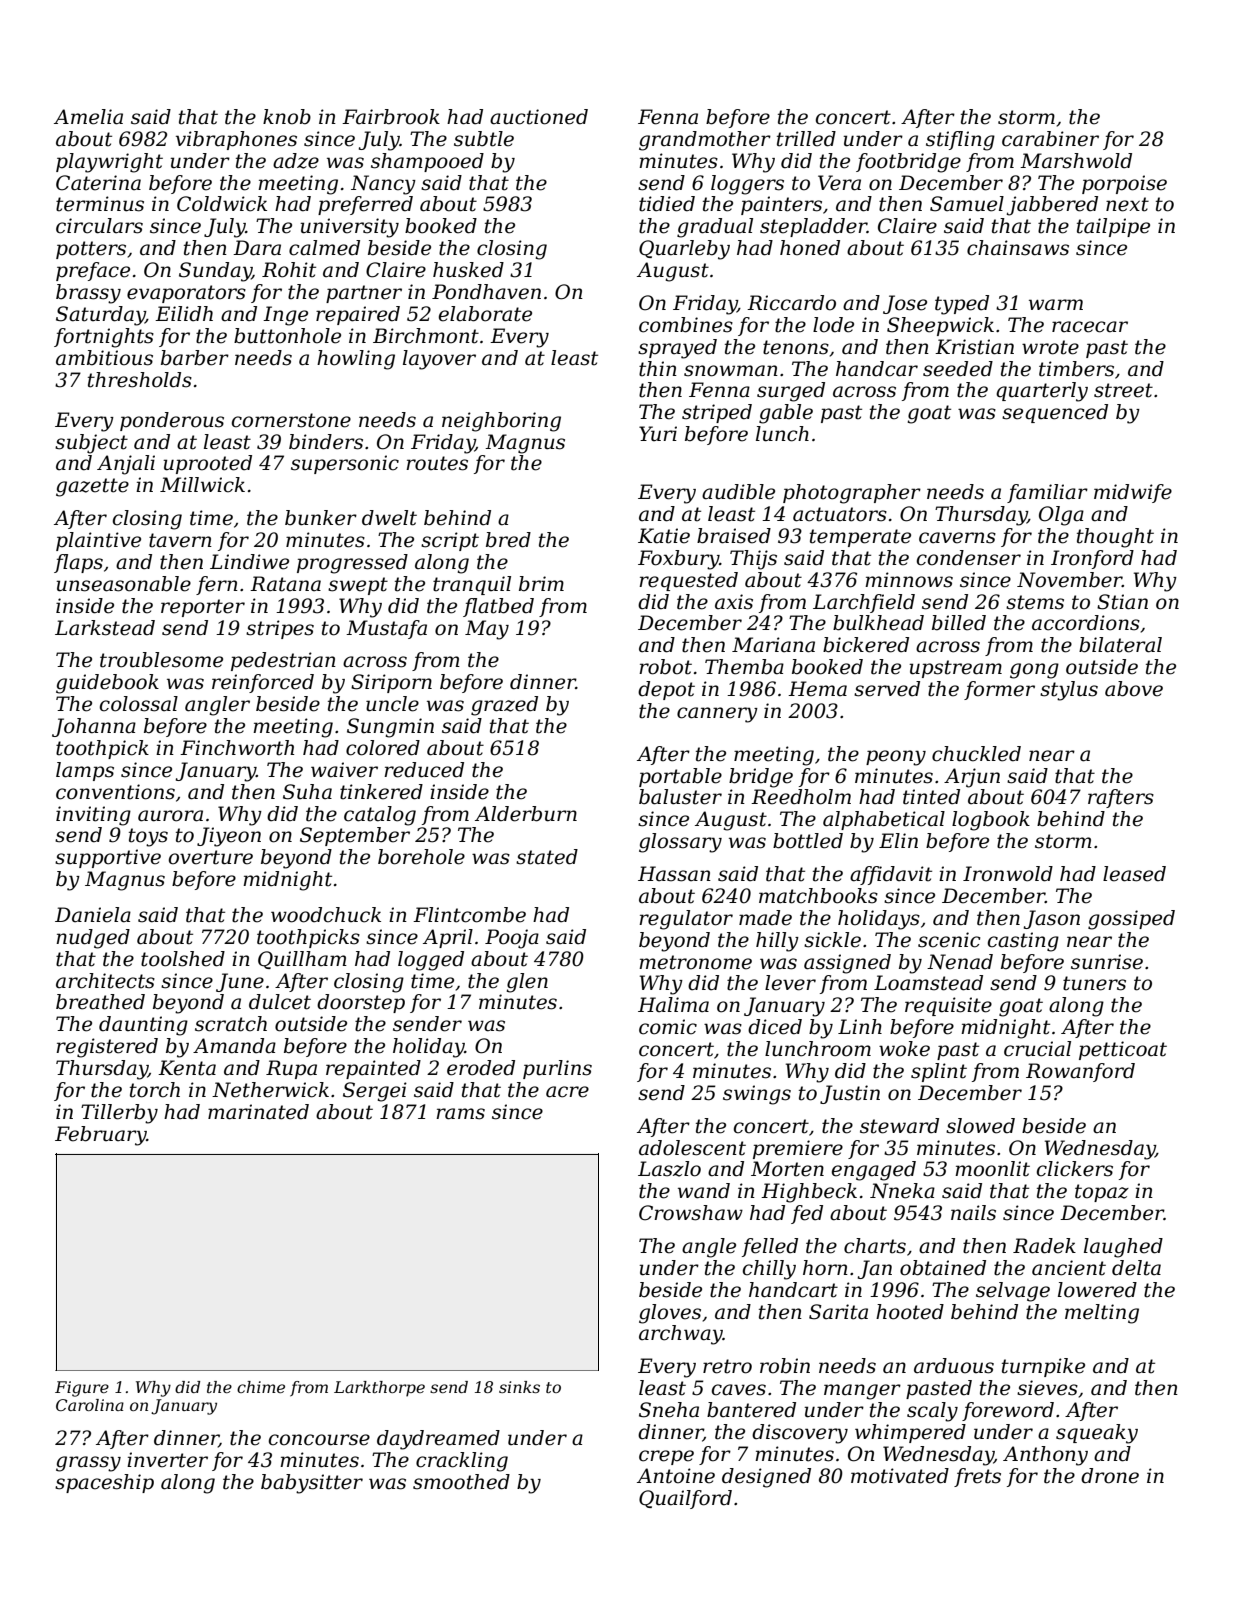 The image size is (1237, 1601). What do you see at coordinates (539, 117) in the document?
I see `auctioned` at bounding box center [539, 117].
